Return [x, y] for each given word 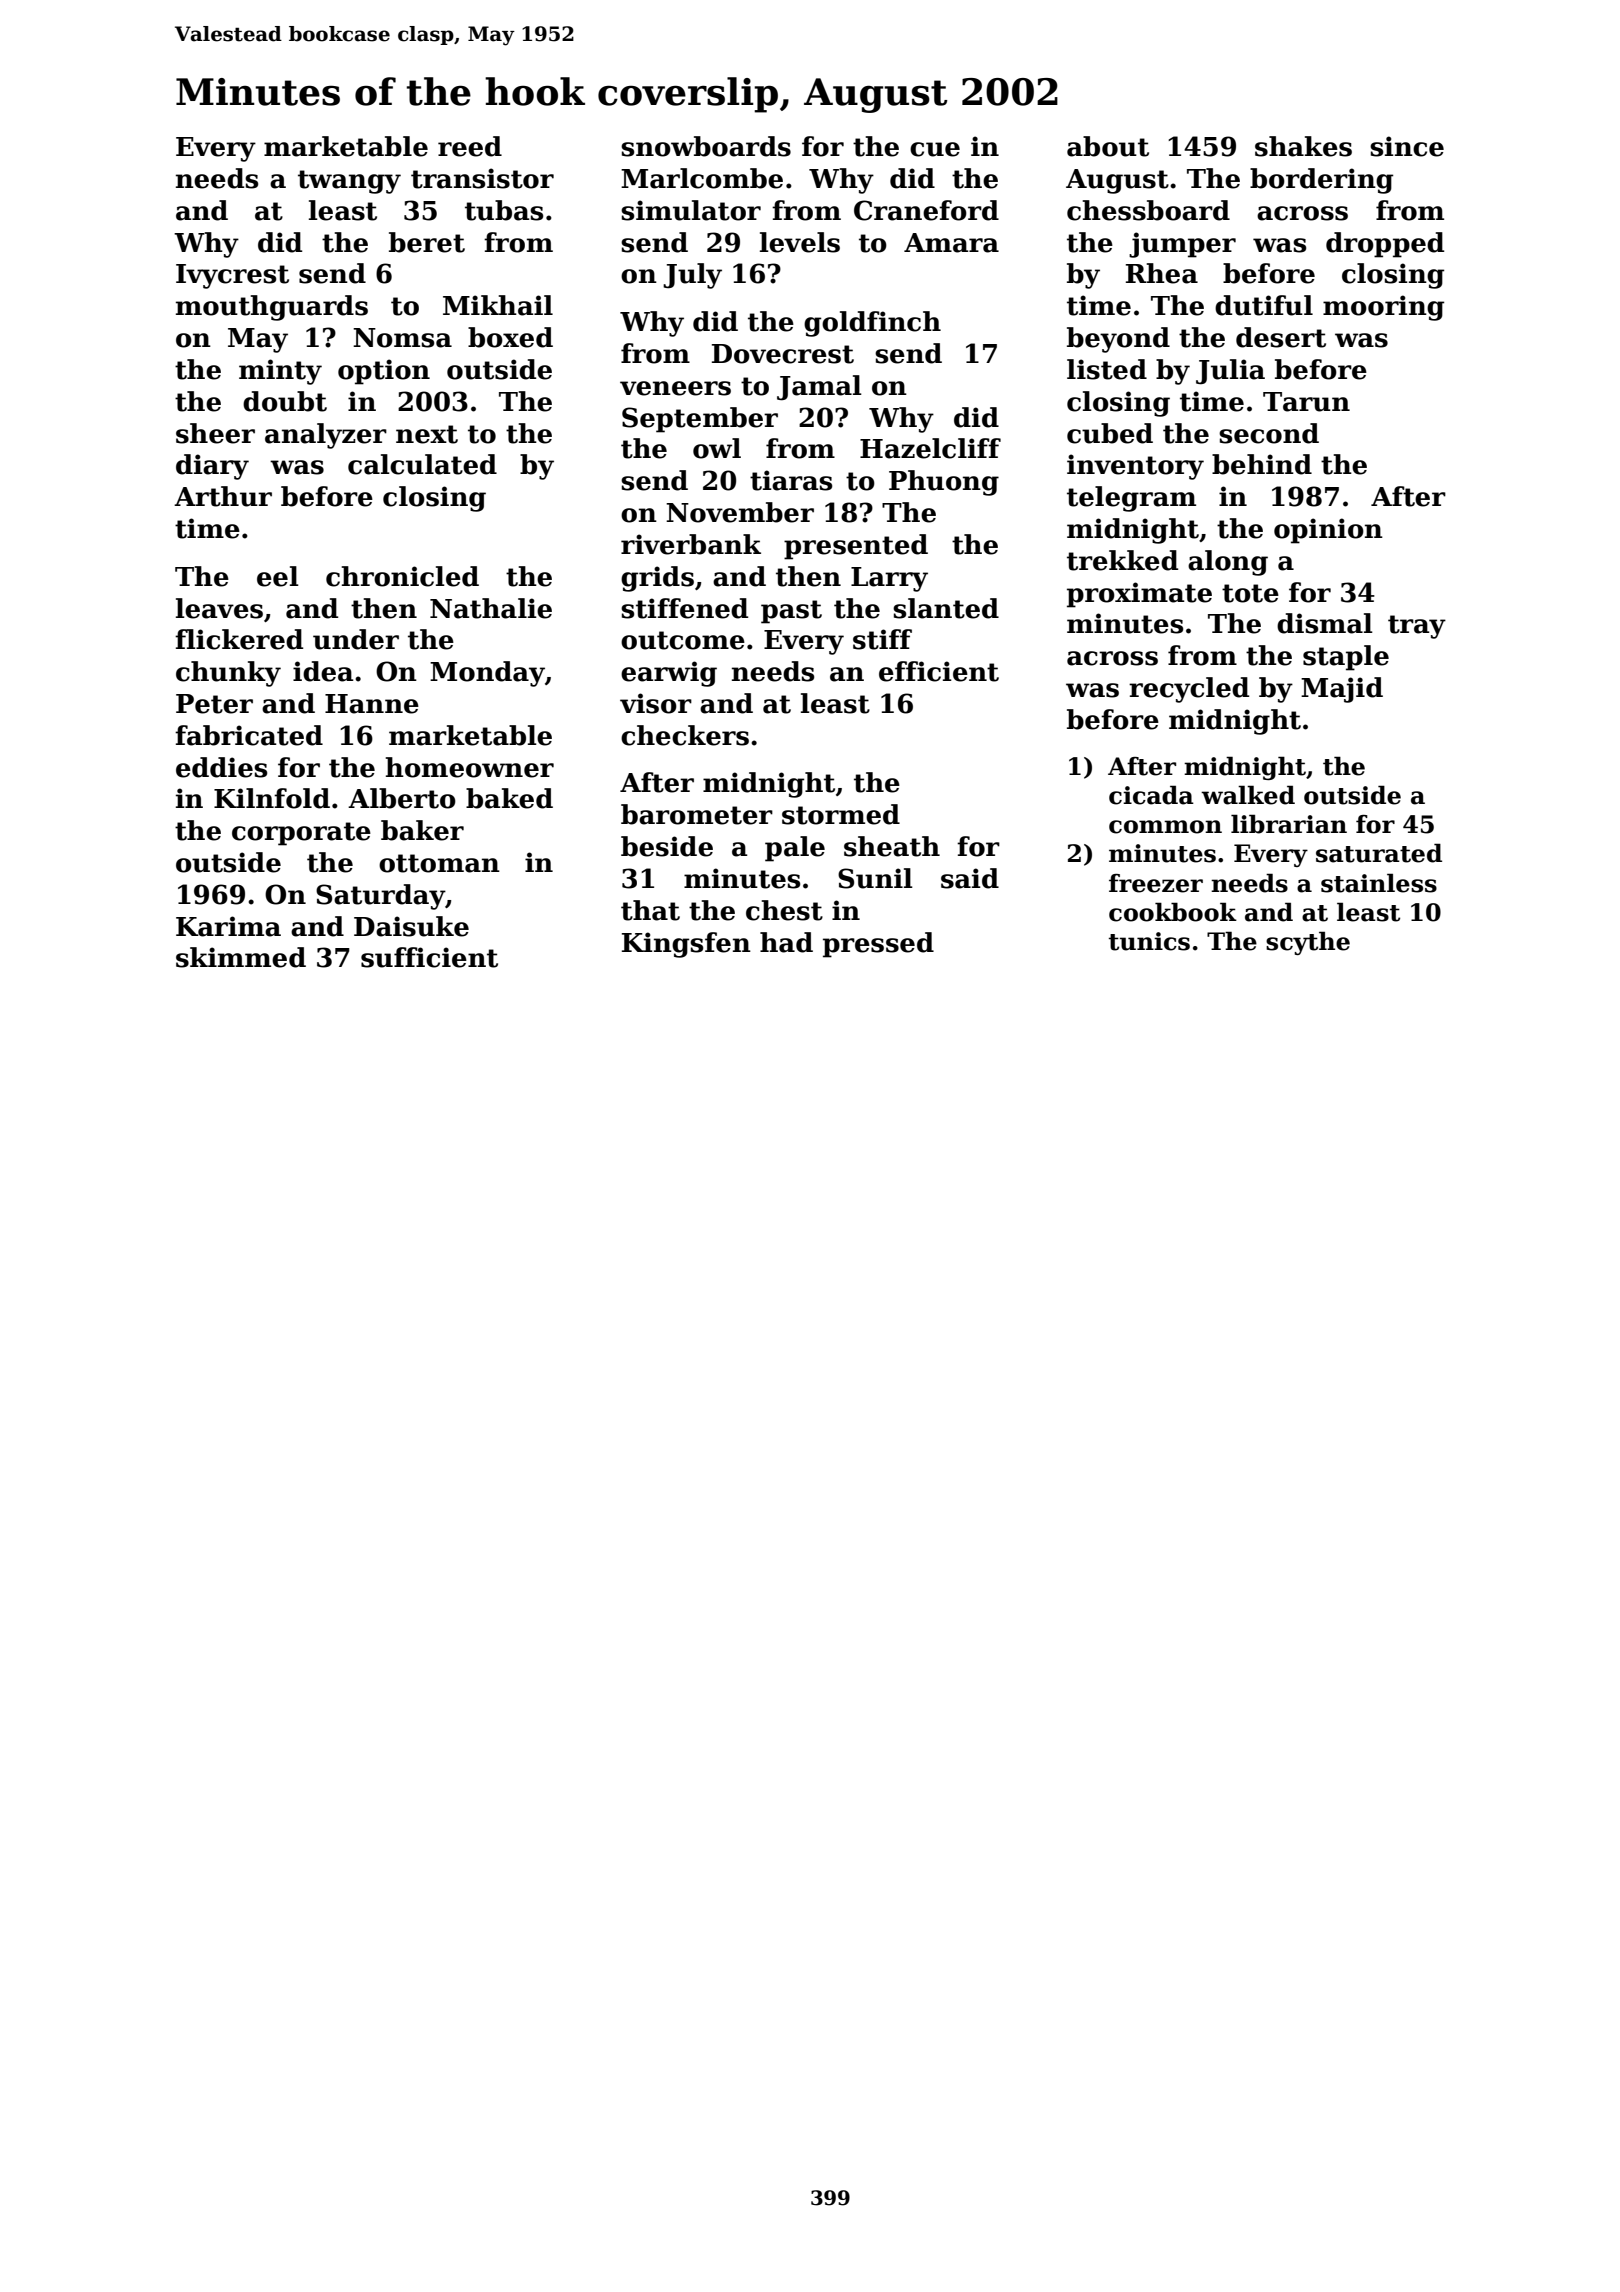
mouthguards [272, 308]
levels [800, 242]
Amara [951, 243]
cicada [1151, 795]
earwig [669, 674]
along [1228, 563]
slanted [946, 608]
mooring [1383, 308]
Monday [487, 674]
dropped [1385, 245]
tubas [504, 210]
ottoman [439, 863]
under [356, 639]
